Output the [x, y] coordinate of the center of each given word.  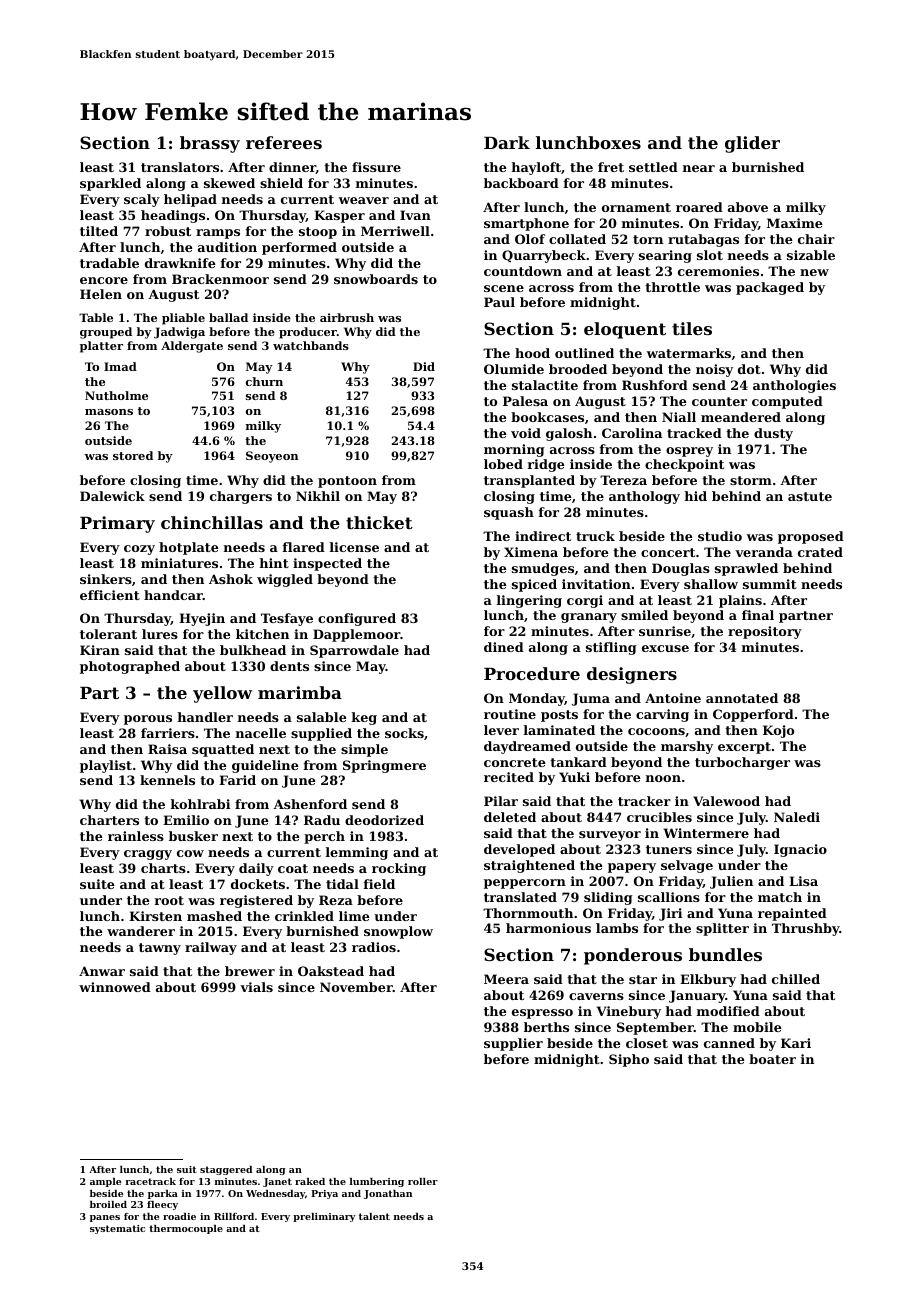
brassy [210, 144]
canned [729, 1043]
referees [284, 142]
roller [423, 1181]
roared [699, 207]
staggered [226, 1170]
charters [109, 820]
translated [520, 897]
